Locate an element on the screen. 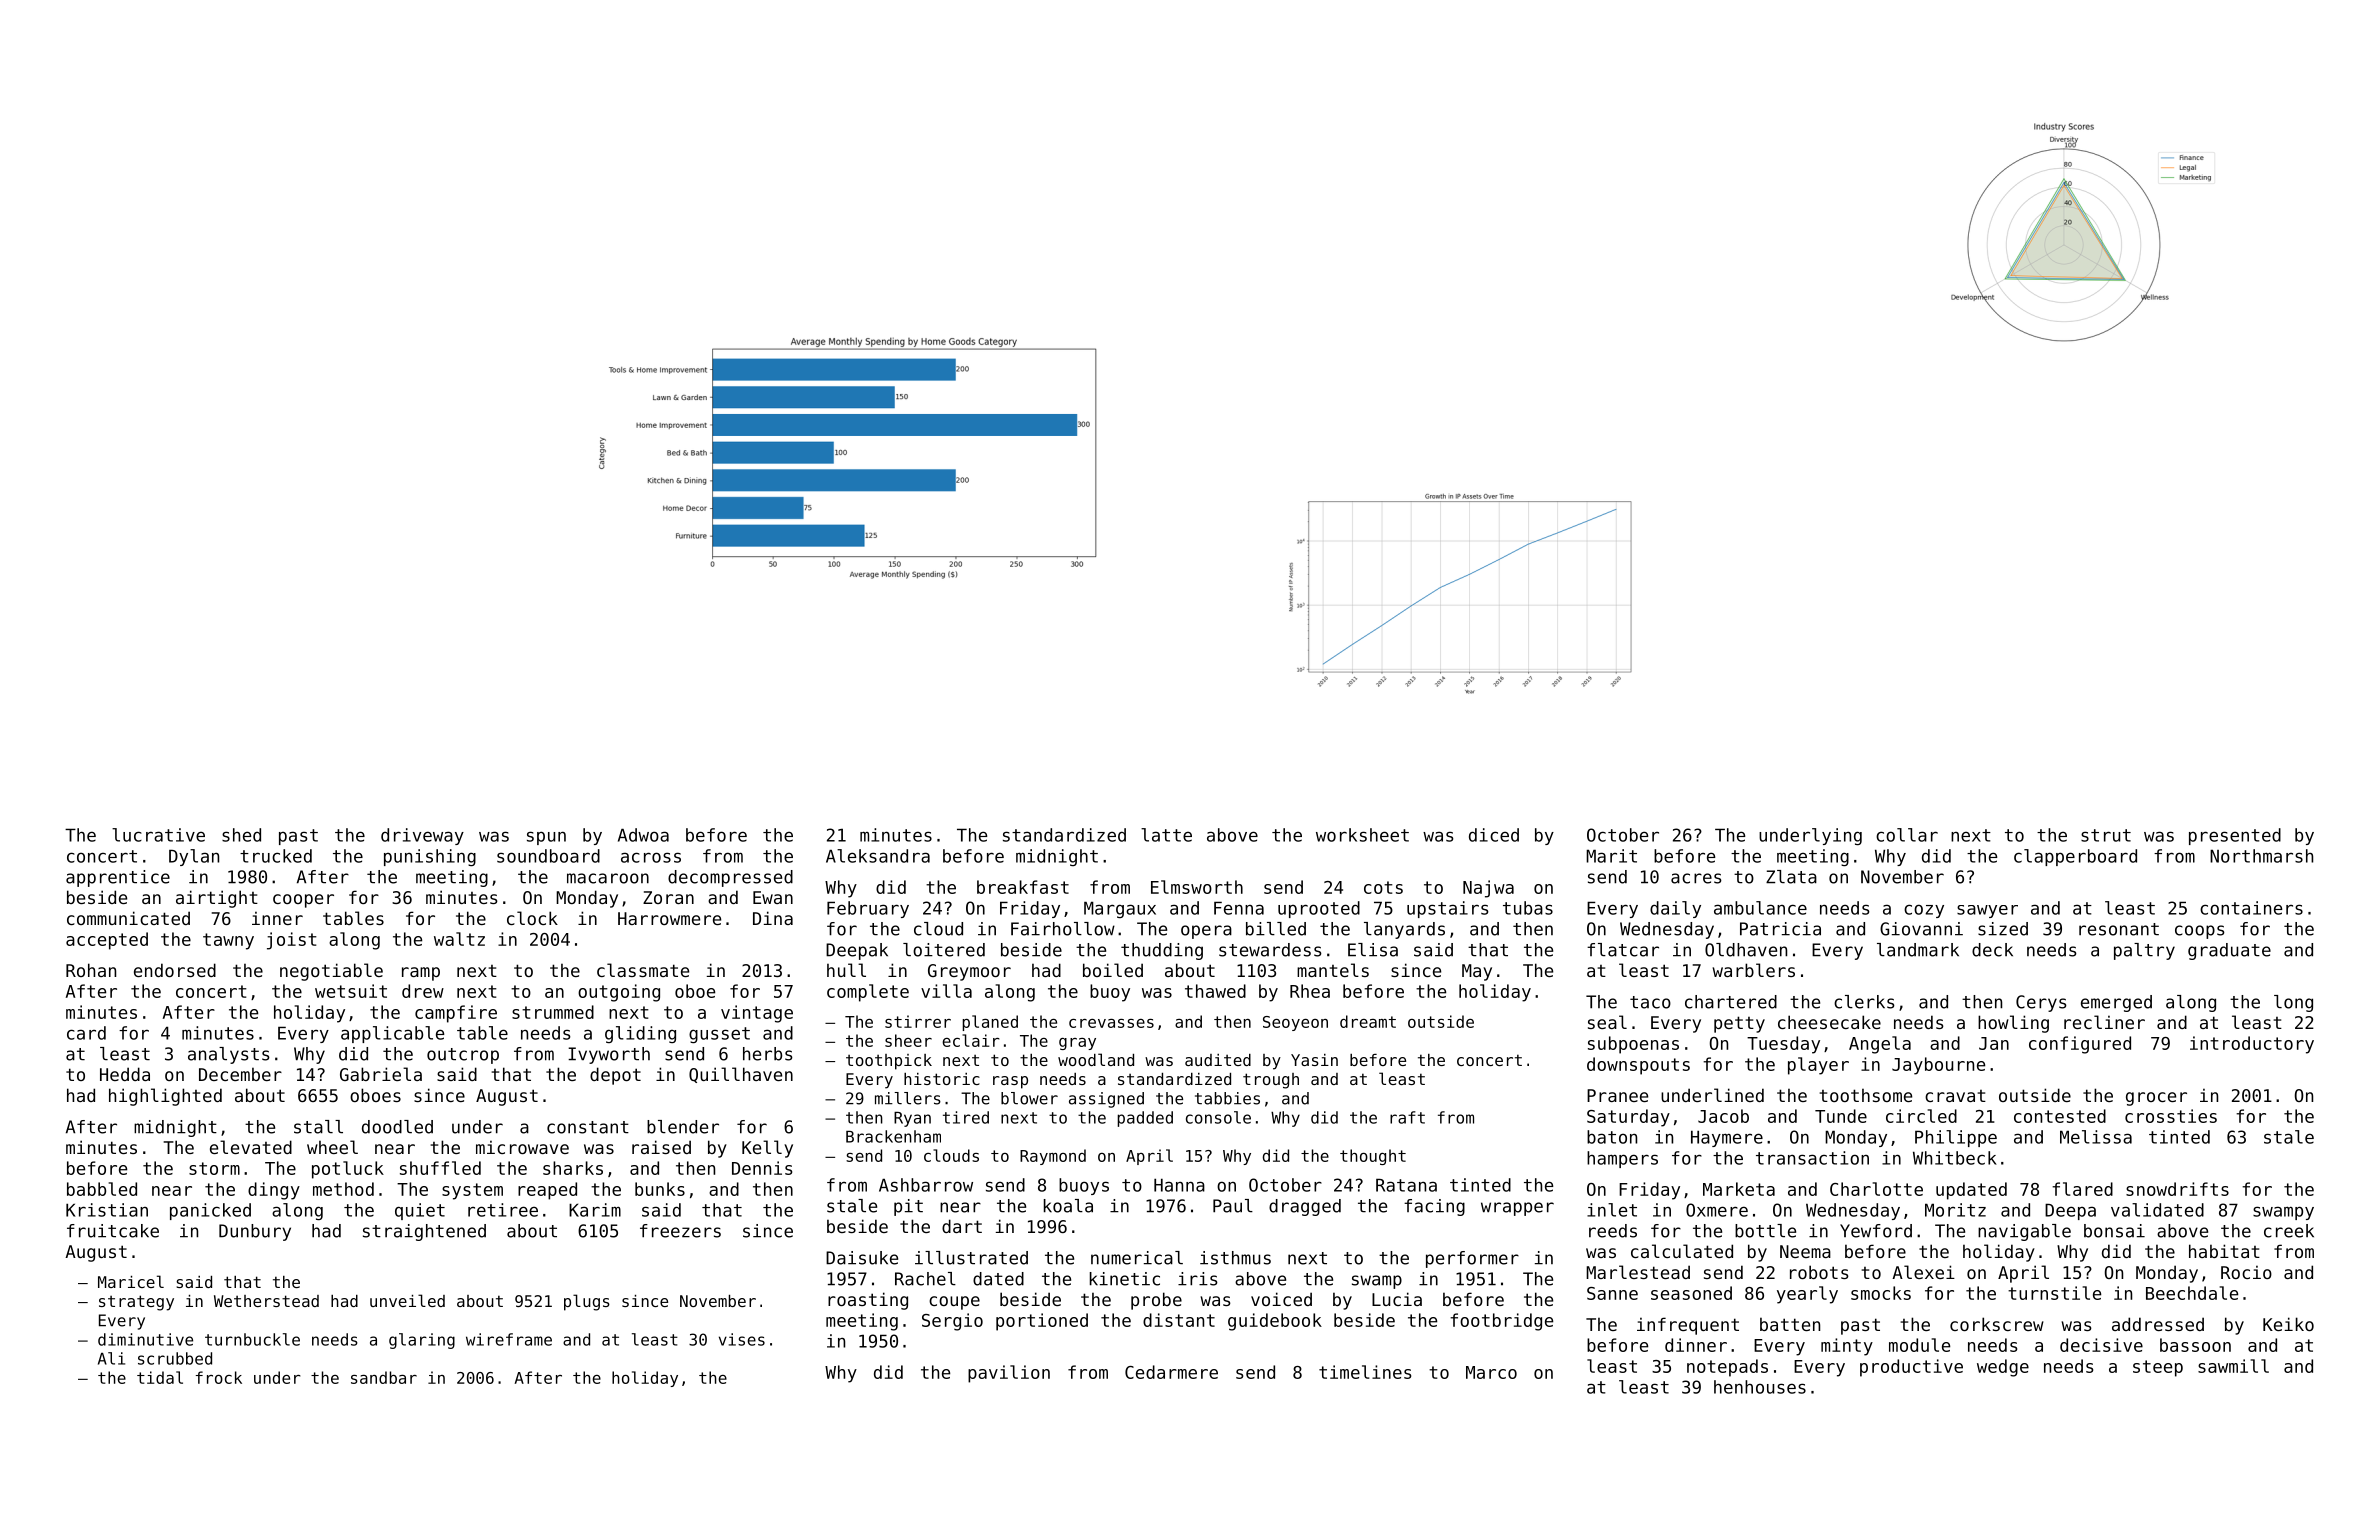 The image size is (2380, 1540). latte is located at coordinates (1166, 835).
